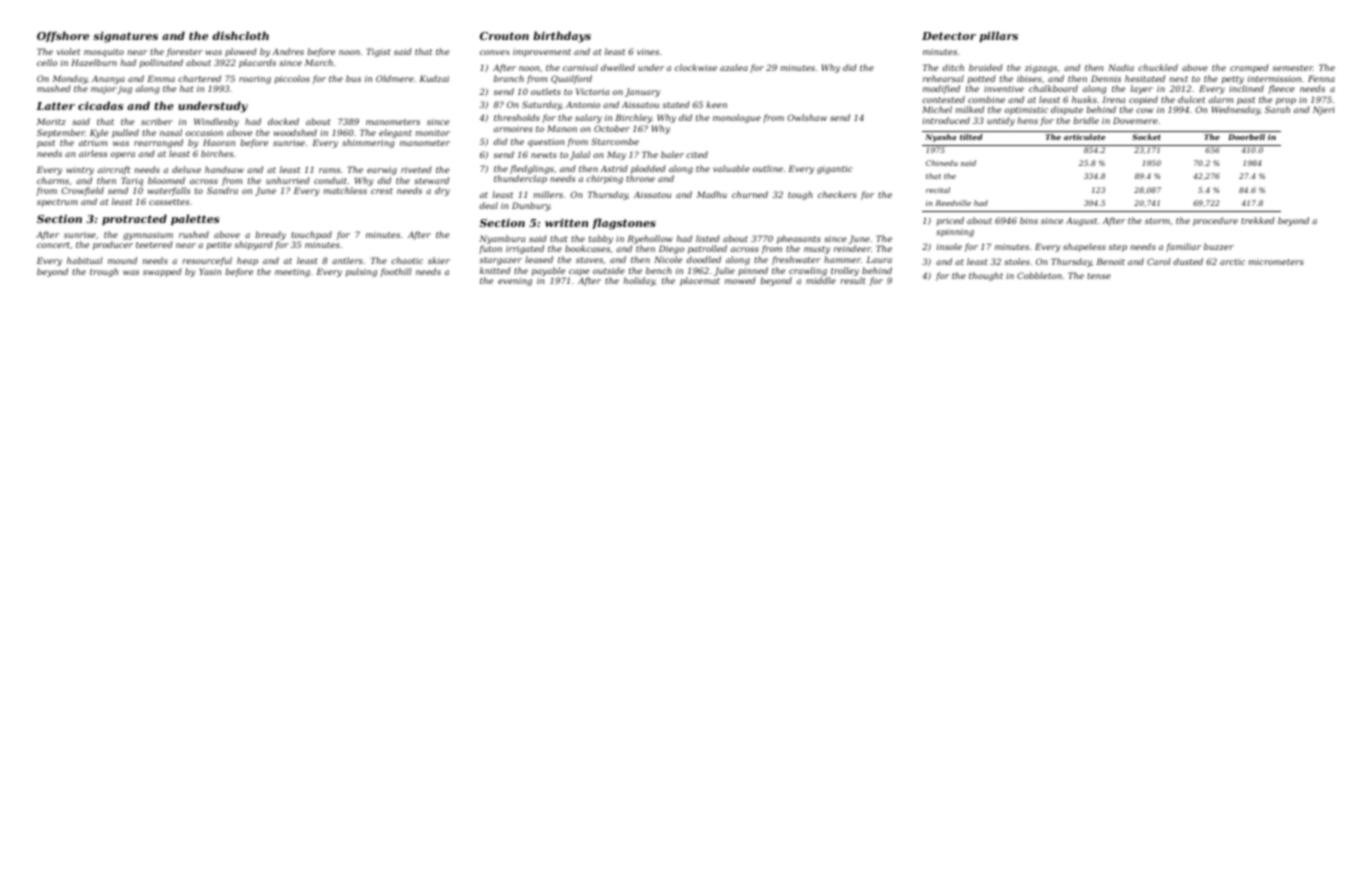  Describe the element at coordinates (1219, 246) in the screenshot. I see `buzzer` at that location.
